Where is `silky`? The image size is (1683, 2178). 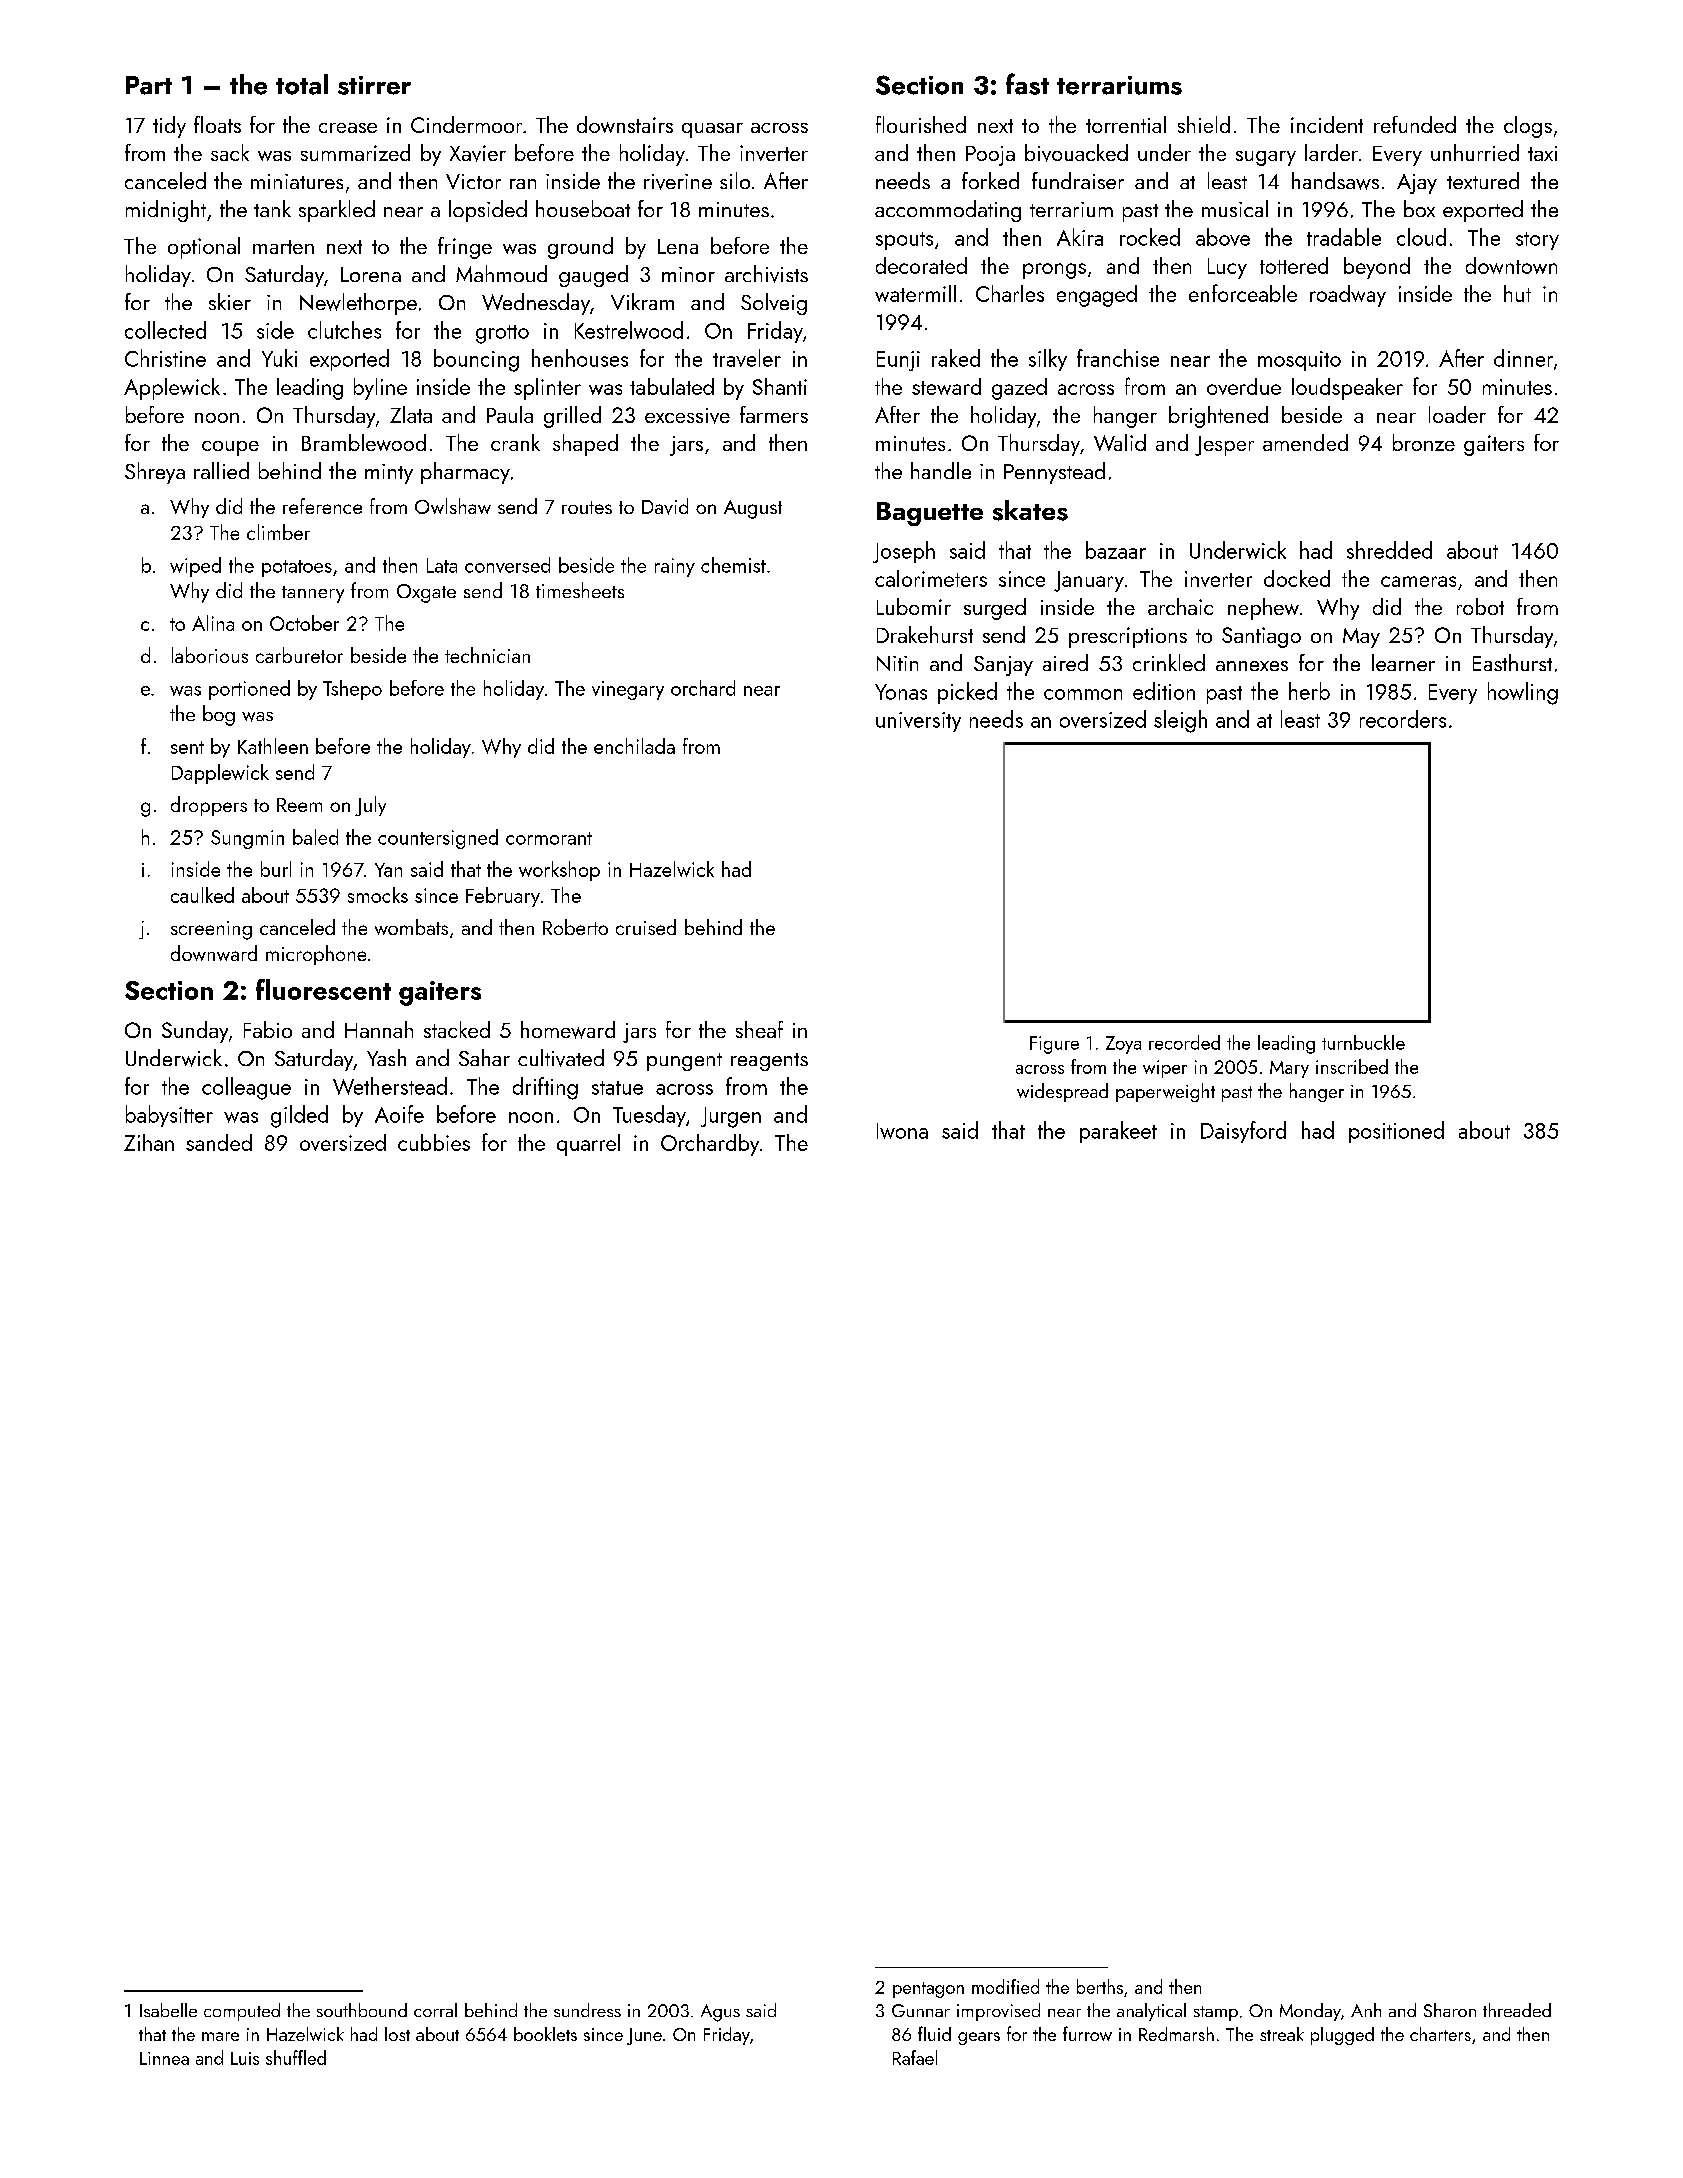 silky is located at coordinates (1048, 360).
